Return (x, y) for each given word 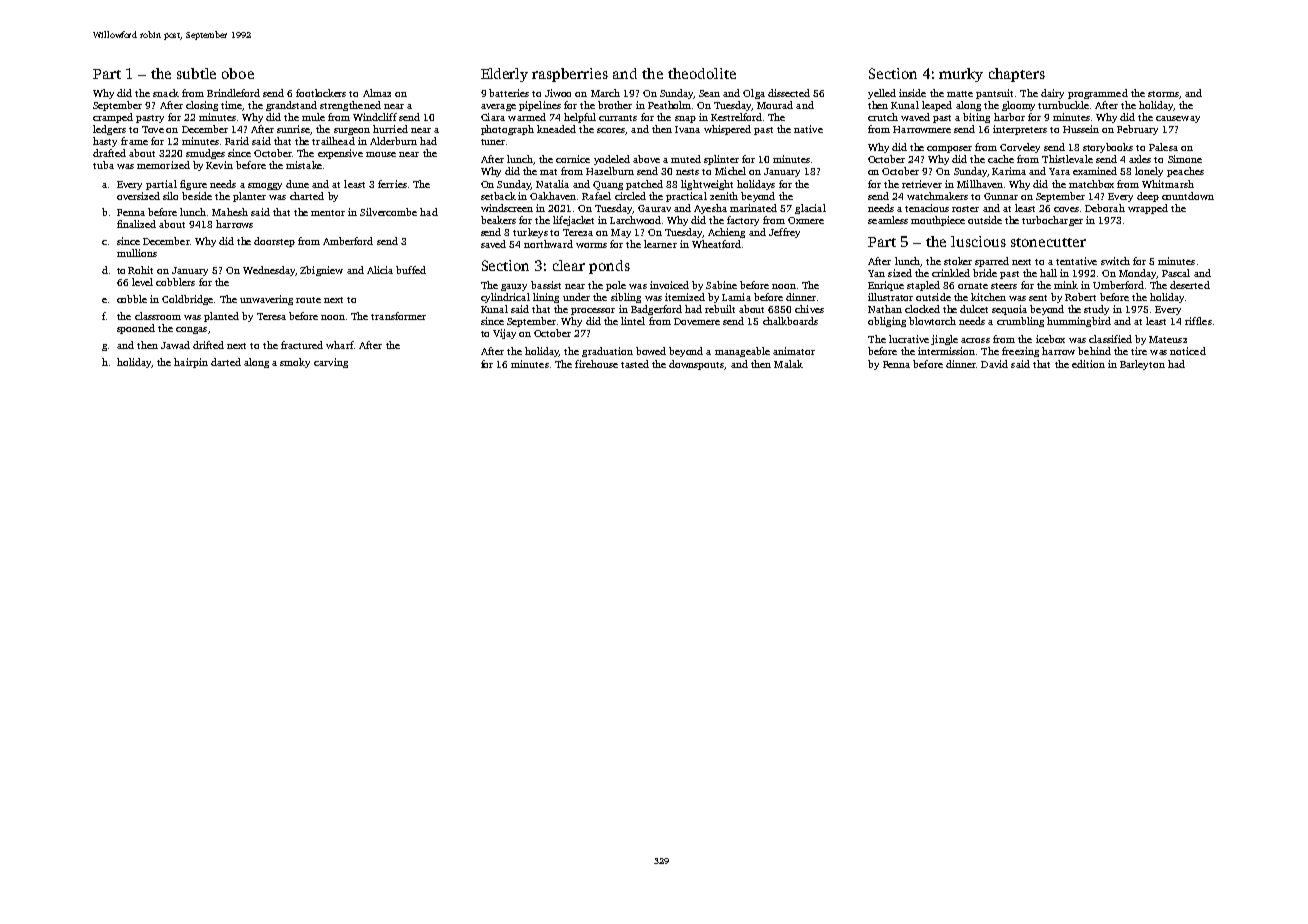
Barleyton (1142, 365)
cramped (113, 118)
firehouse (596, 364)
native (808, 129)
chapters (1017, 75)
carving (331, 363)
